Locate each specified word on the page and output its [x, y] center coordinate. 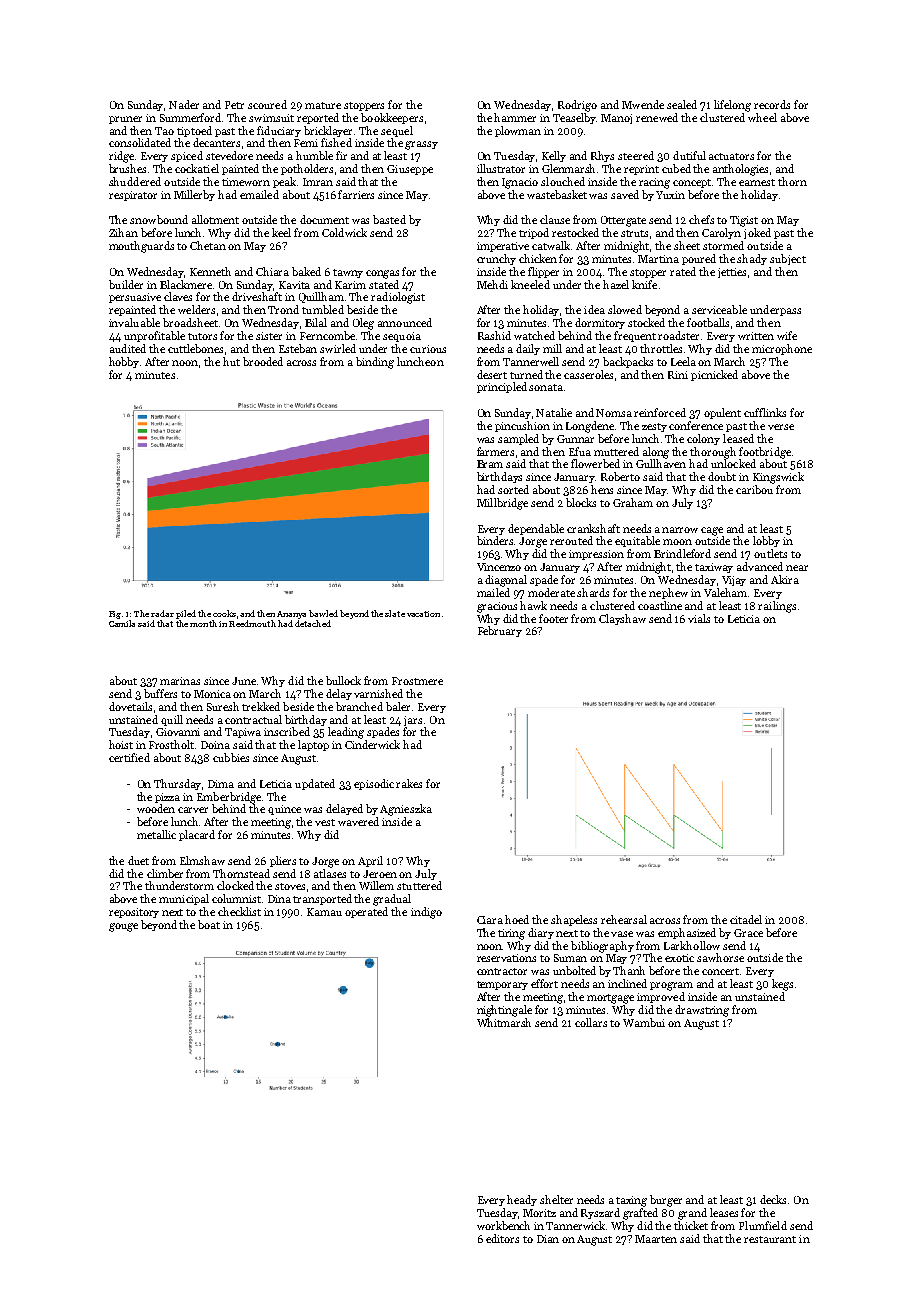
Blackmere [186, 284]
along [656, 453]
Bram [490, 464]
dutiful [689, 155]
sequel [397, 131]
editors [502, 1238]
